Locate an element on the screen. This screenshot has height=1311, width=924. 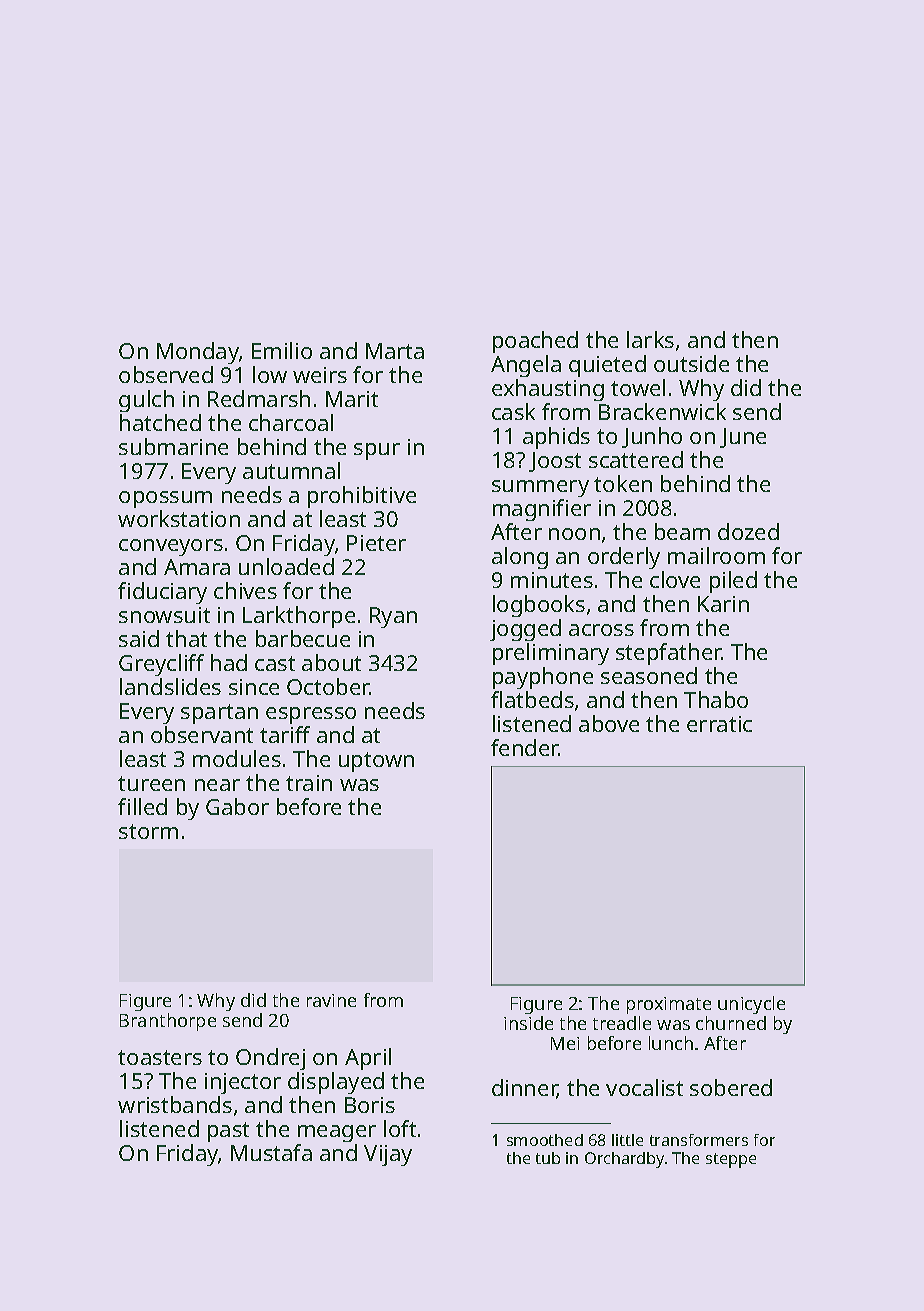
unicycle is located at coordinates (751, 1005).
